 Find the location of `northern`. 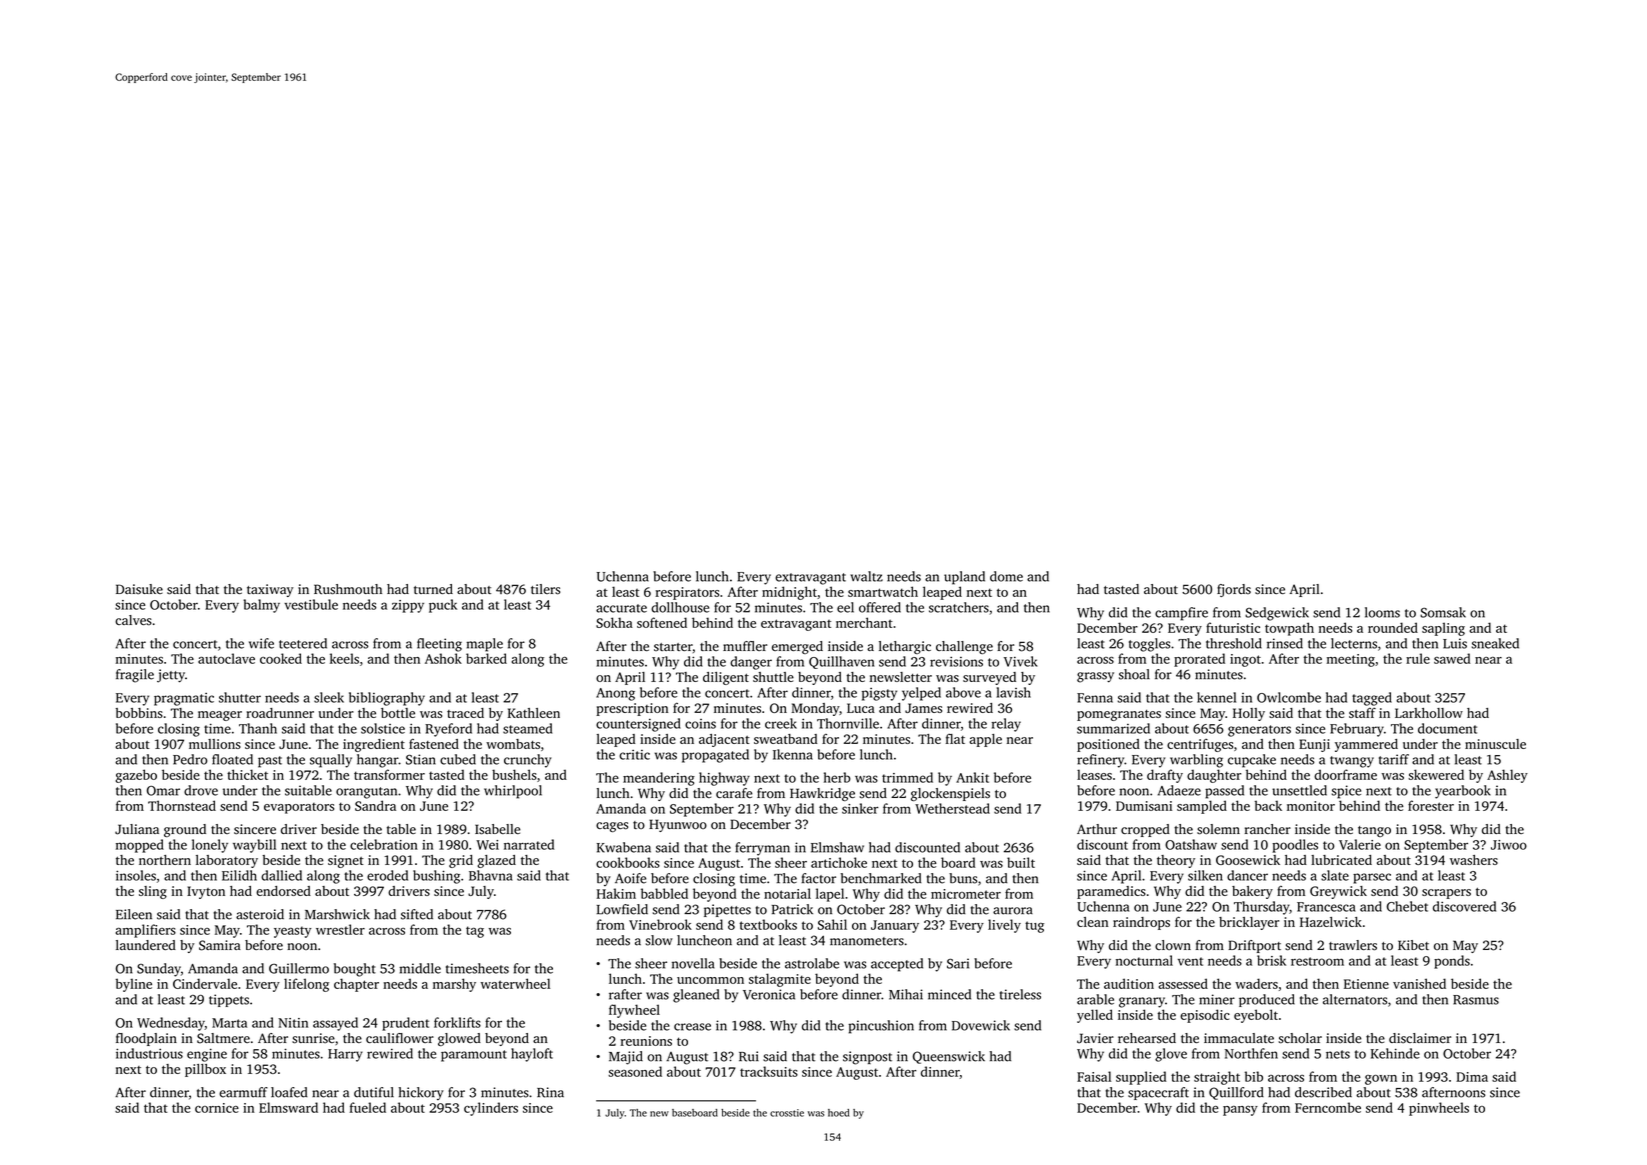

northern is located at coordinates (165, 860).
